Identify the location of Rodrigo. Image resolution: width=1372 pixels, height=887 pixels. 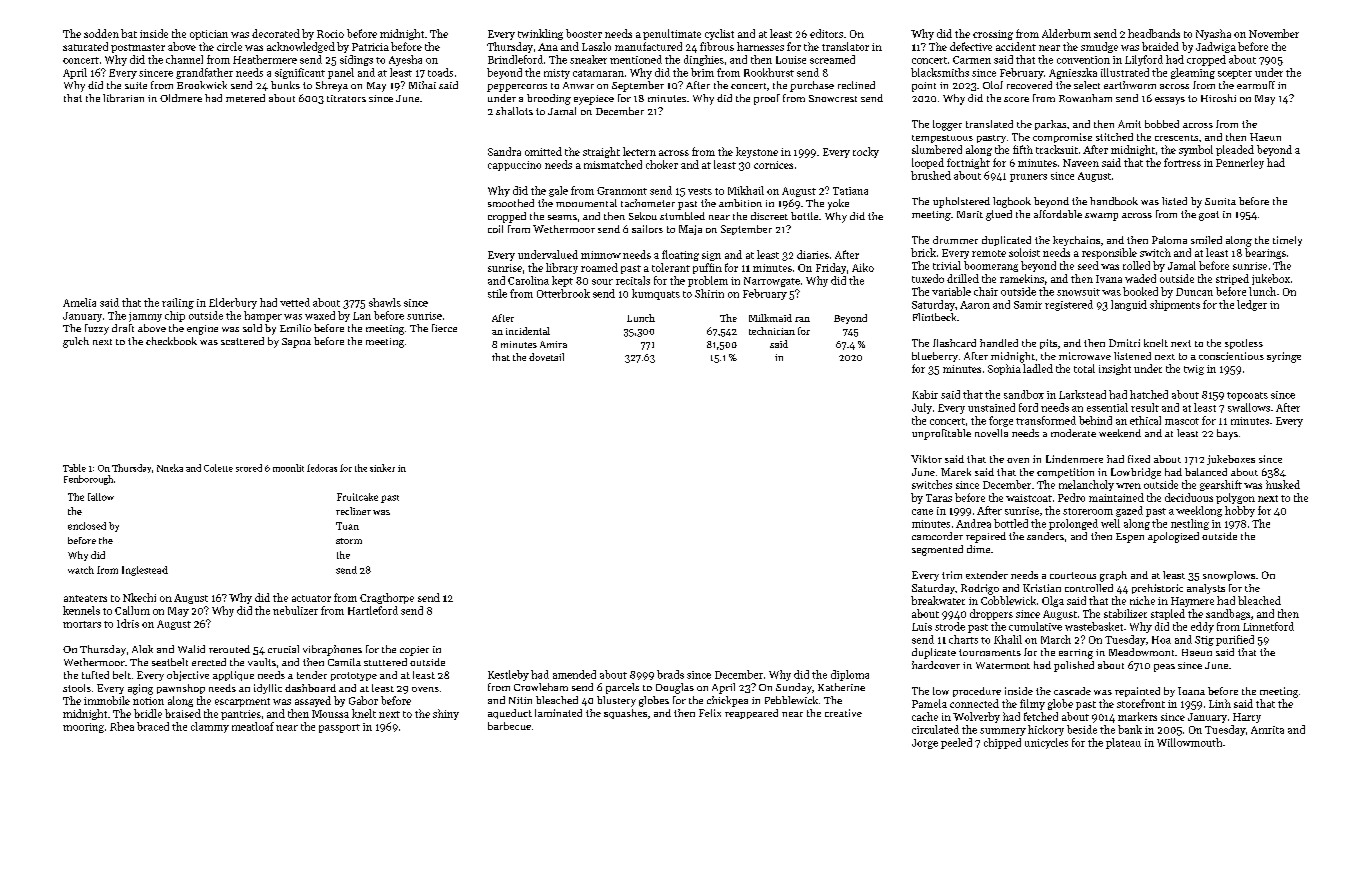
(980, 589).
